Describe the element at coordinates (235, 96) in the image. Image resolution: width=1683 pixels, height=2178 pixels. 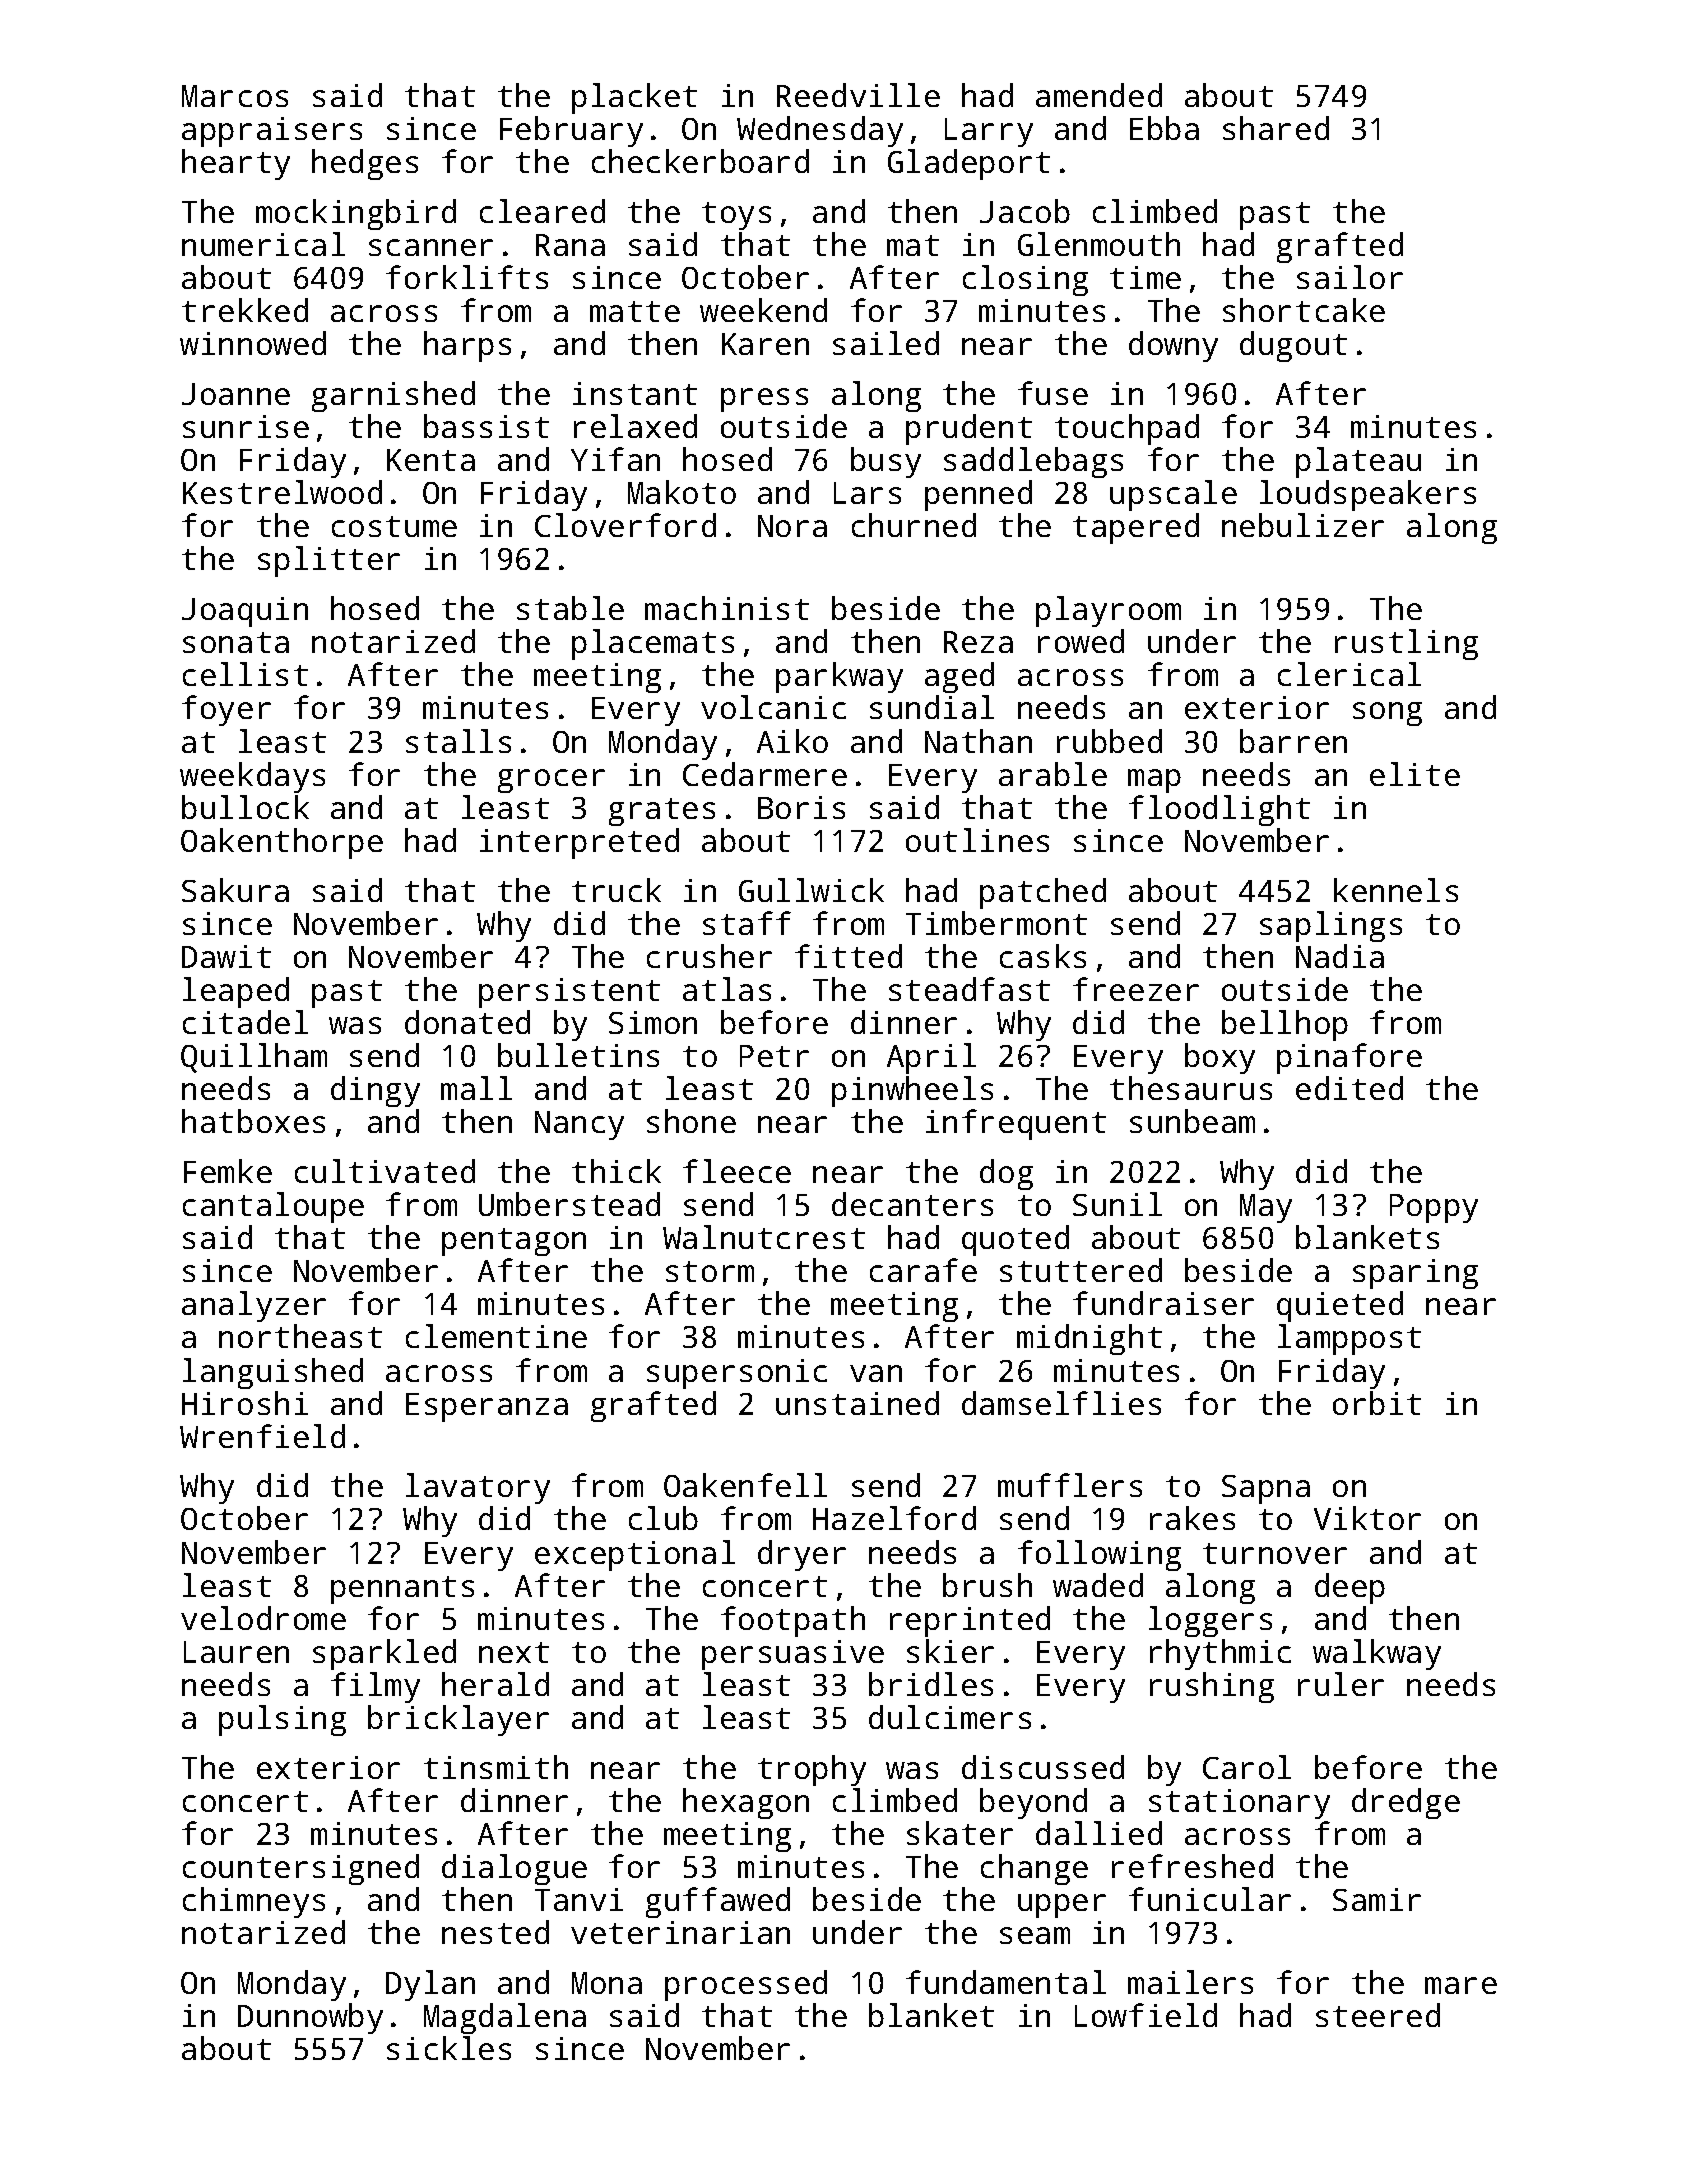
I see `Marcos` at that location.
